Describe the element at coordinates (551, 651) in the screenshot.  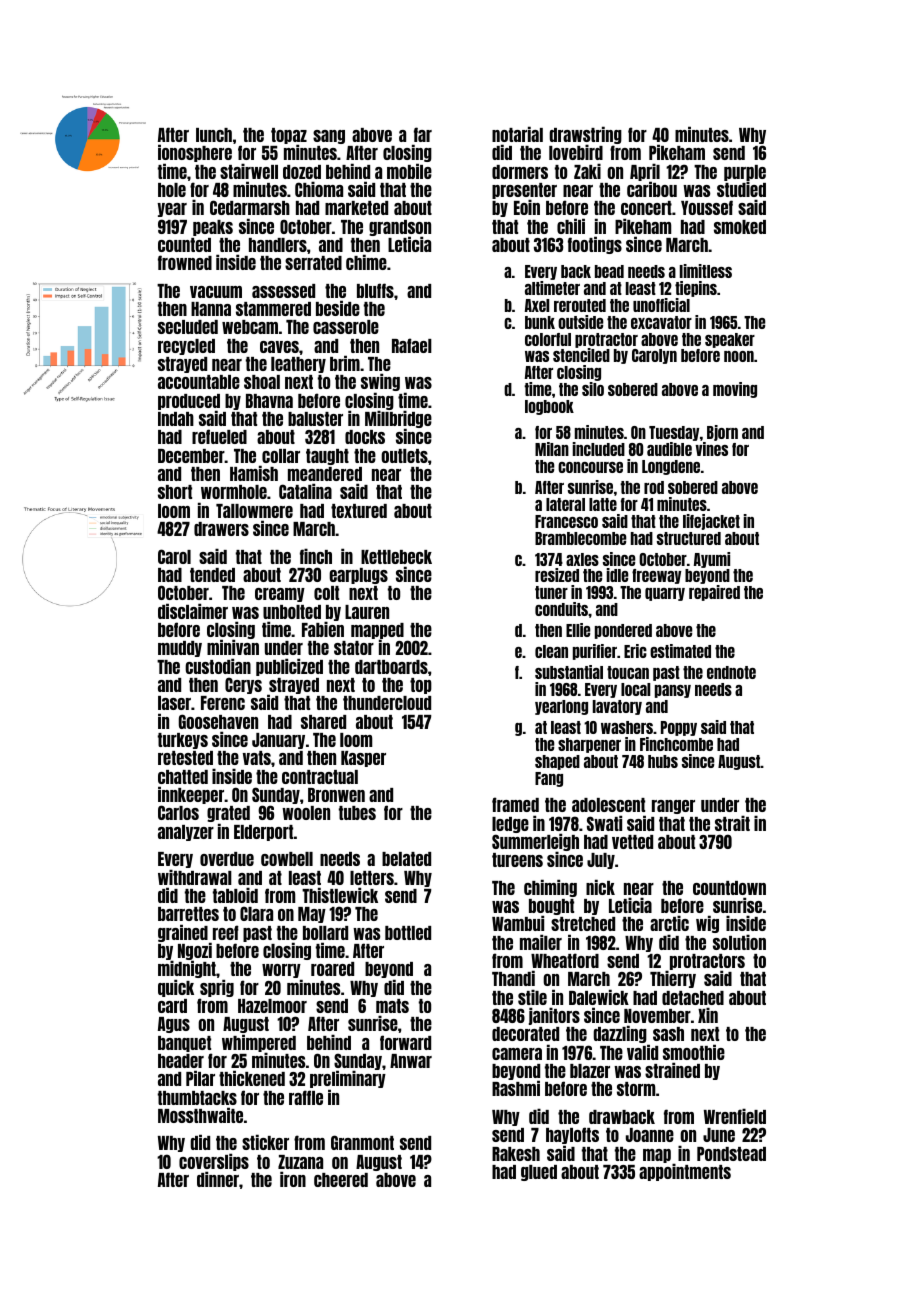
I see `clean` at that location.
